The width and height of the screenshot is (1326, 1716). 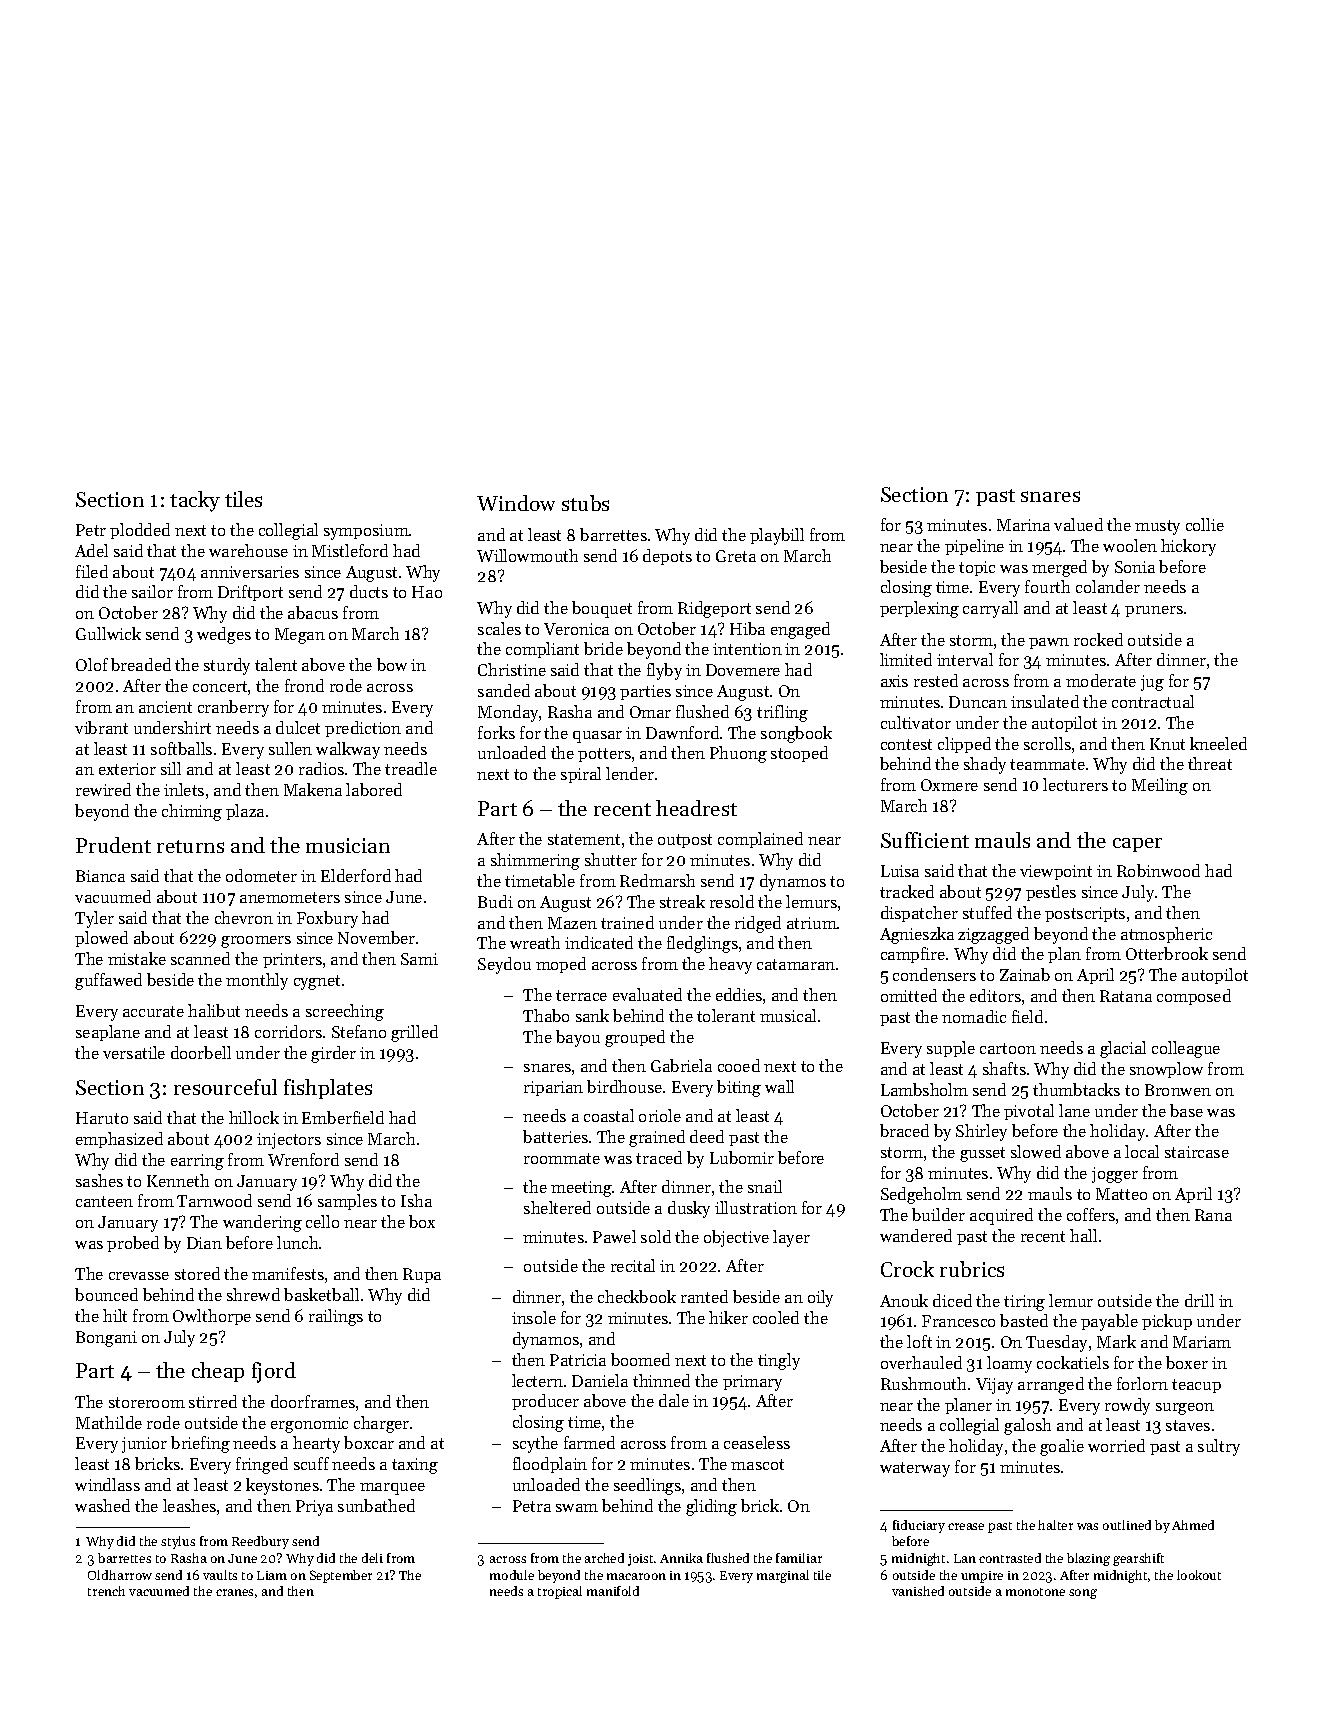 I want to click on September, so click(x=341, y=1576).
